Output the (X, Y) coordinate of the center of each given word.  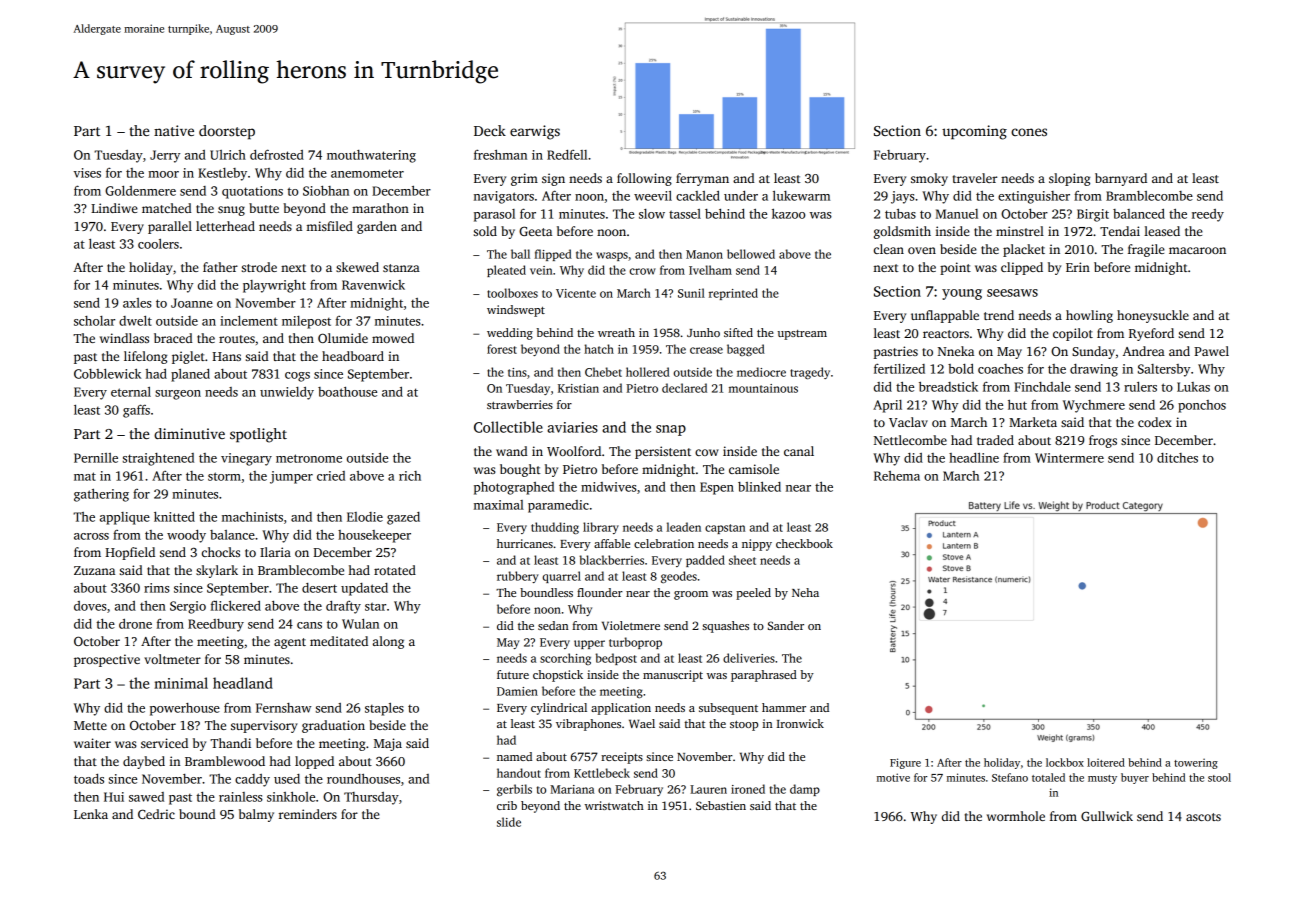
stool (1219, 777)
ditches (1177, 458)
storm (224, 476)
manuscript (673, 676)
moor (163, 174)
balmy (256, 815)
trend (999, 315)
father (220, 267)
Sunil (691, 293)
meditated (339, 641)
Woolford (574, 451)
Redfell (567, 155)
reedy (1208, 215)
